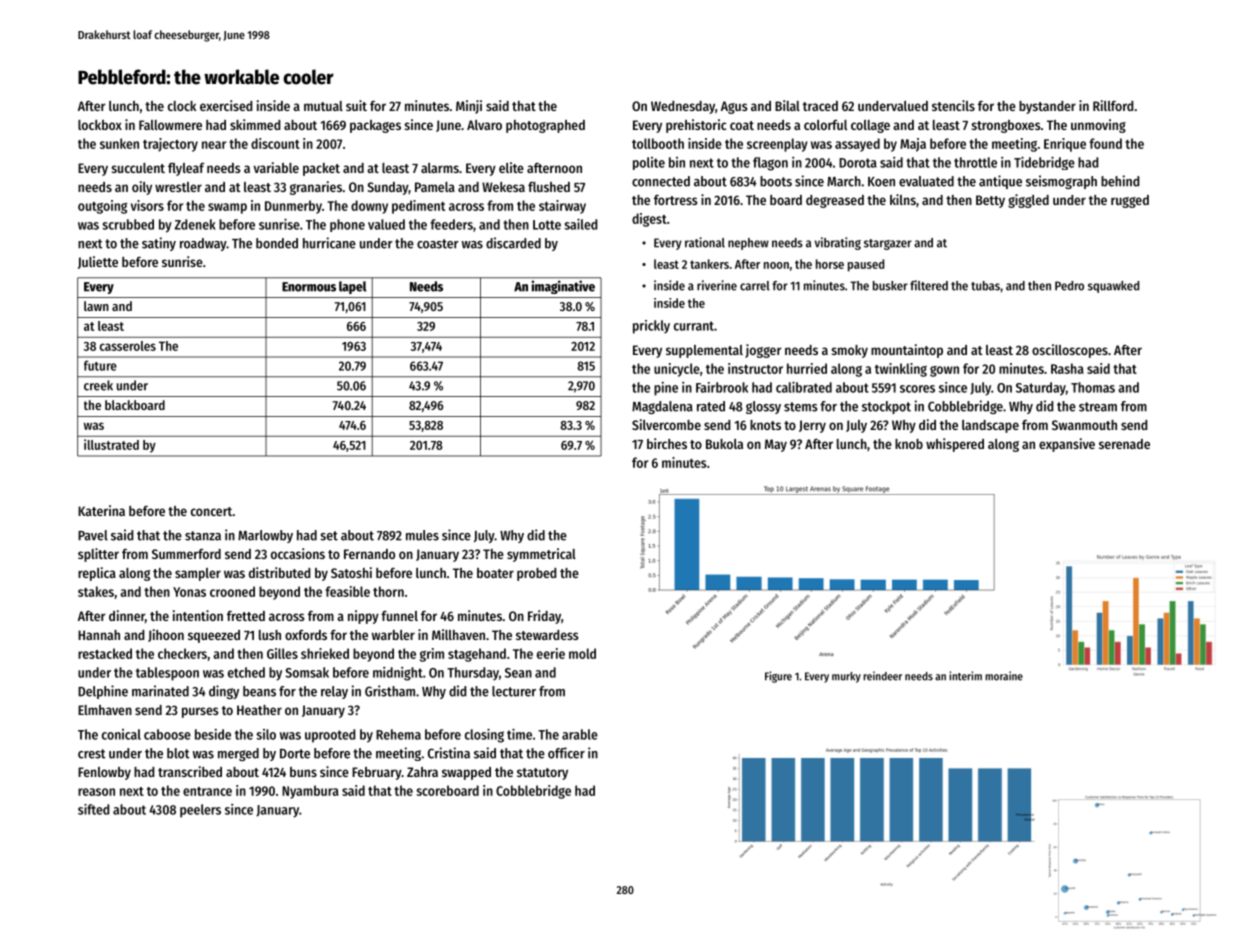 This image has height=952, width=1233. What do you see at coordinates (882, 676) in the image?
I see `reindeer` at bounding box center [882, 676].
